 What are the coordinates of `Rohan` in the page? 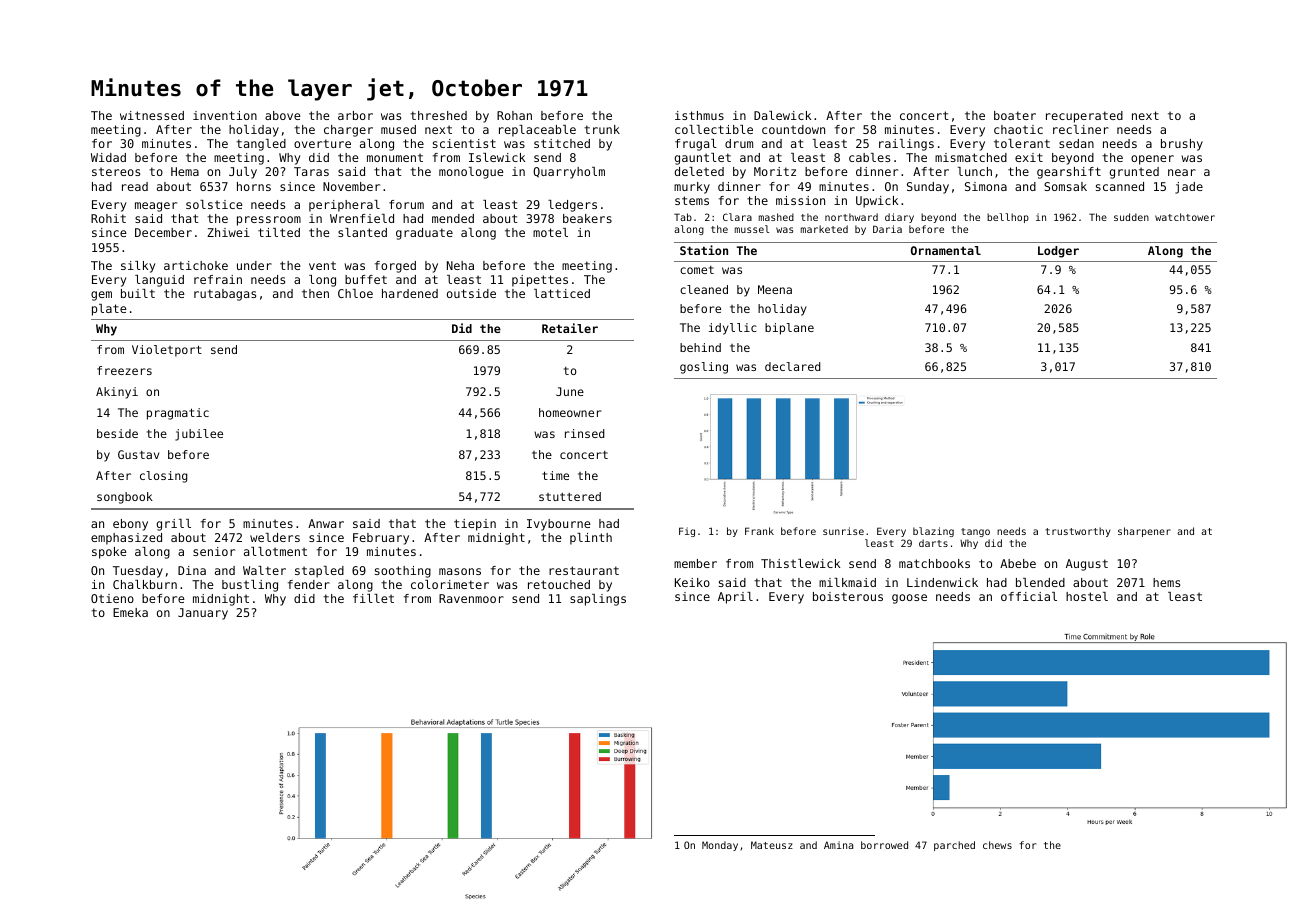 It's located at (514, 115).
